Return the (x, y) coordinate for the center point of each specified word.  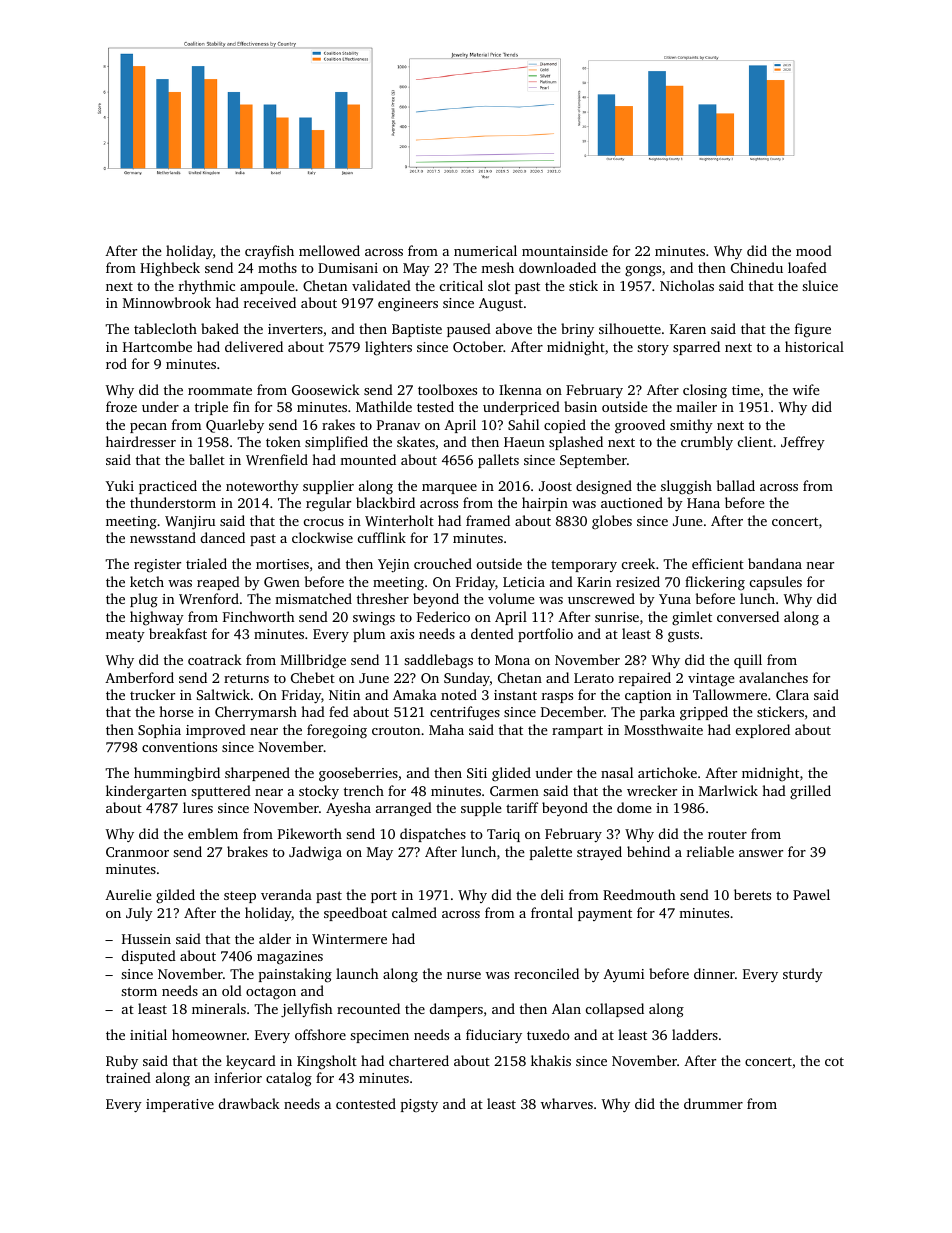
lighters (388, 348)
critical (461, 285)
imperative (180, 1105)
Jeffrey (803, 443)
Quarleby (235, 426)
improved (216, 731)
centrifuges (465, 713)
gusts (683, 636)
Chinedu (757, 267)
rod (116, 363)
